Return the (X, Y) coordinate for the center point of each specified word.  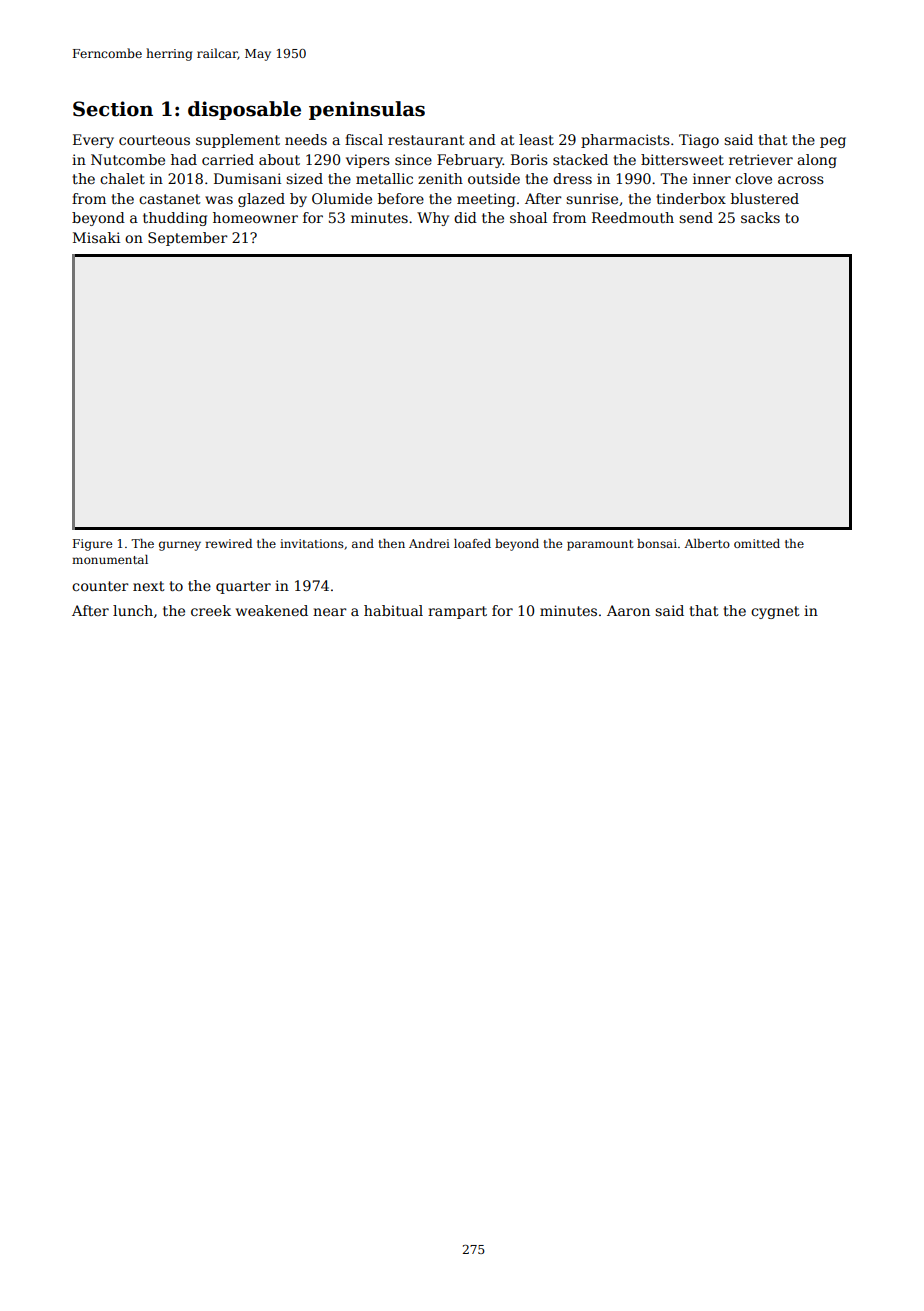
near (330, 612)
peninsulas (367, 110)
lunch (133, 610)
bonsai (657, 543)
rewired (228, 543)
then (391, 543)
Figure (92, 545)
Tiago (699, 141)
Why (433, 219)
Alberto (707, 543)
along (817, 161)
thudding (175, 219)
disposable (244, 110)
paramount (600, 545)
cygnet (775, 612)
